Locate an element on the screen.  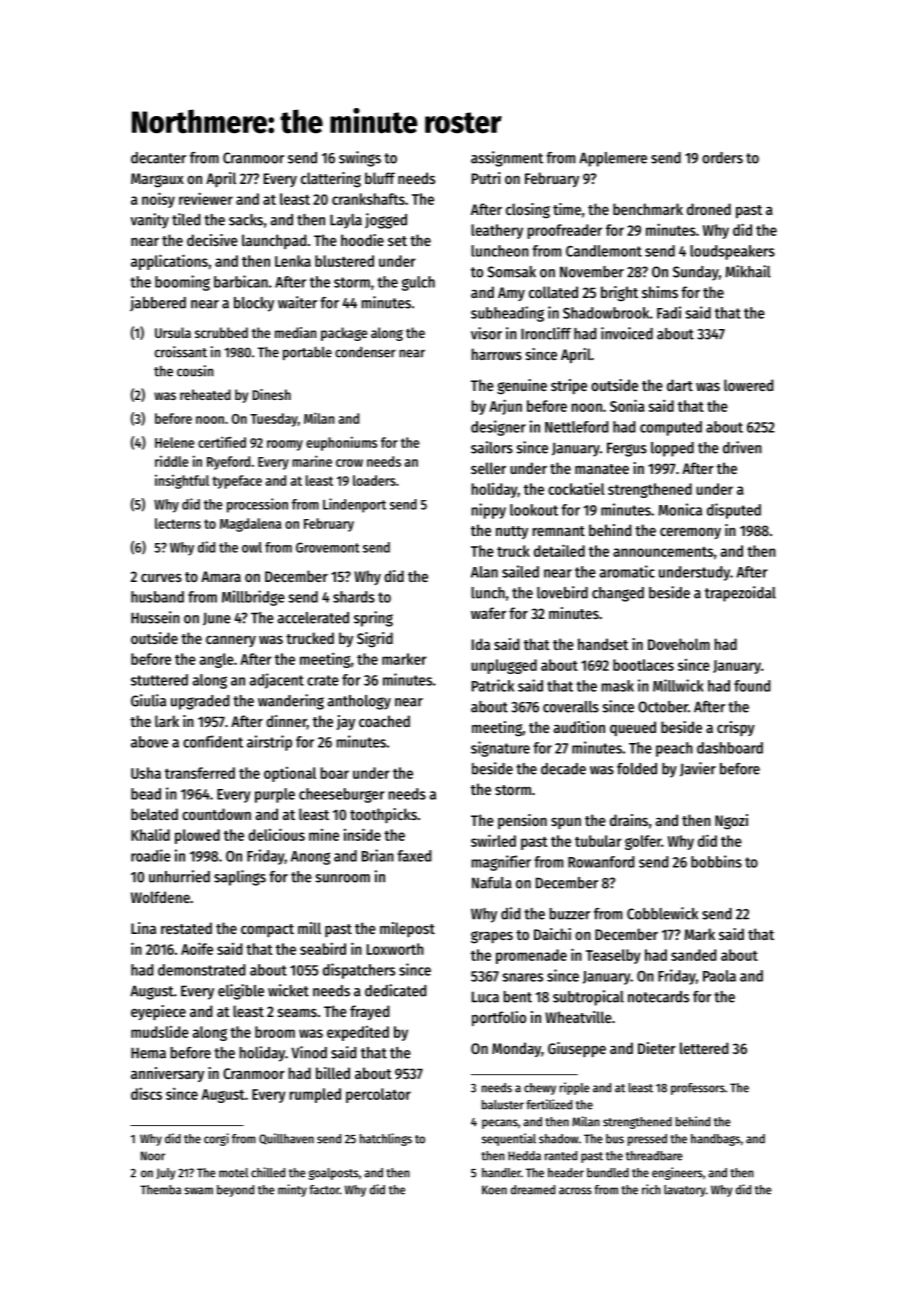
folded is located at coordinates (637, 769).
